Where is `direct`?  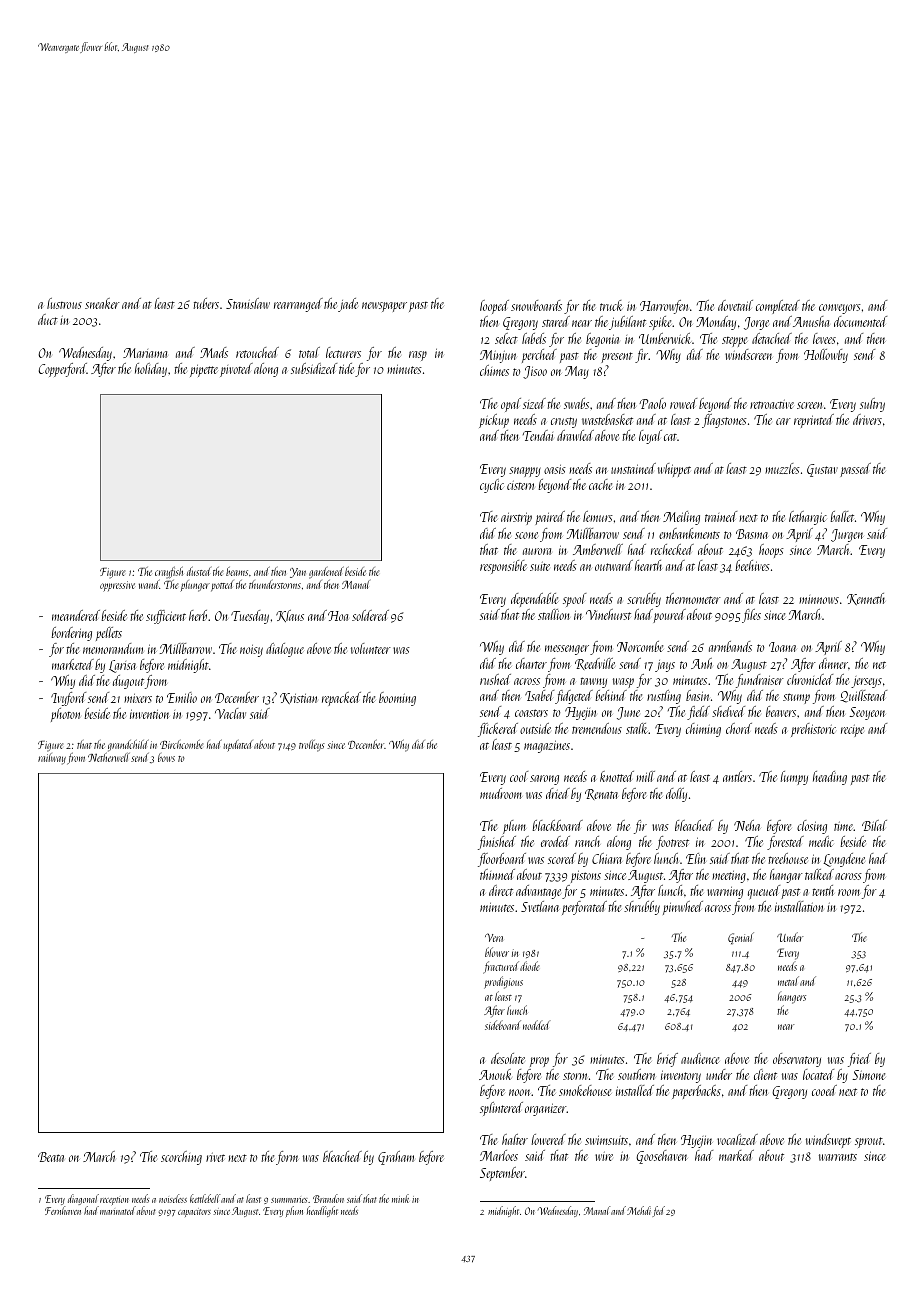
direct is located at coordinates (501, 890).
